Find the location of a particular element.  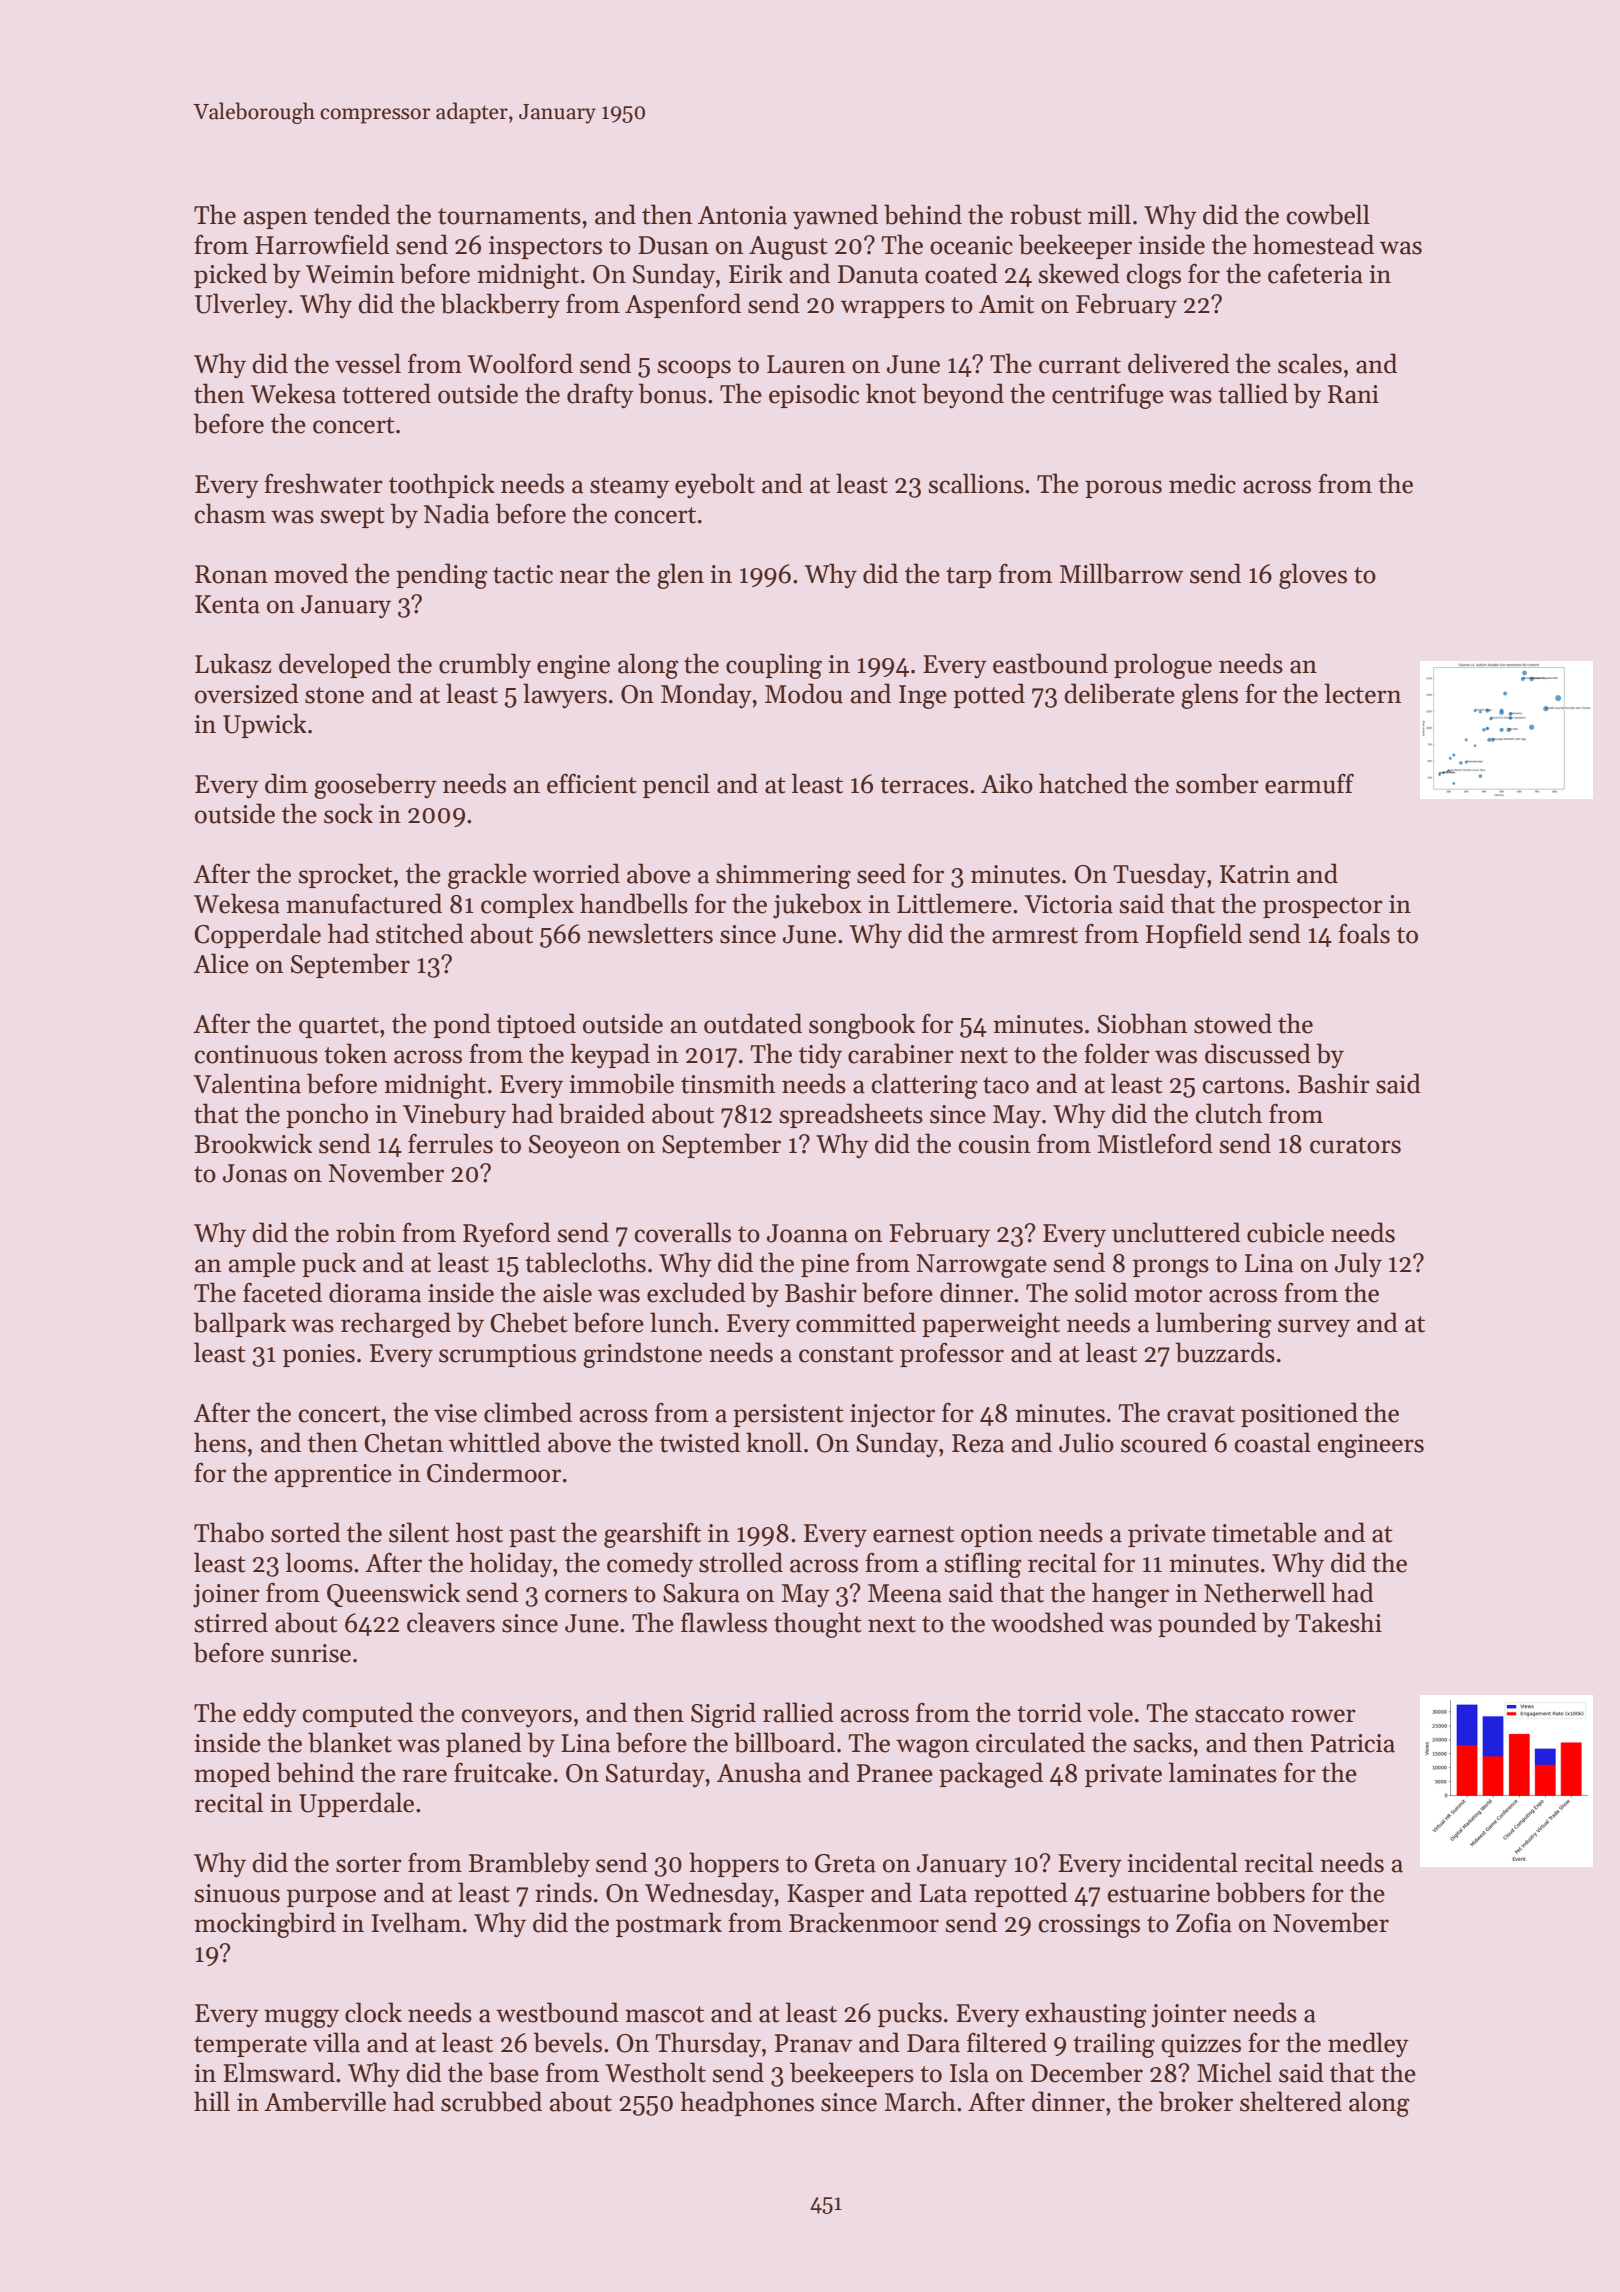

yawned is located at coordinates (835, 217).
